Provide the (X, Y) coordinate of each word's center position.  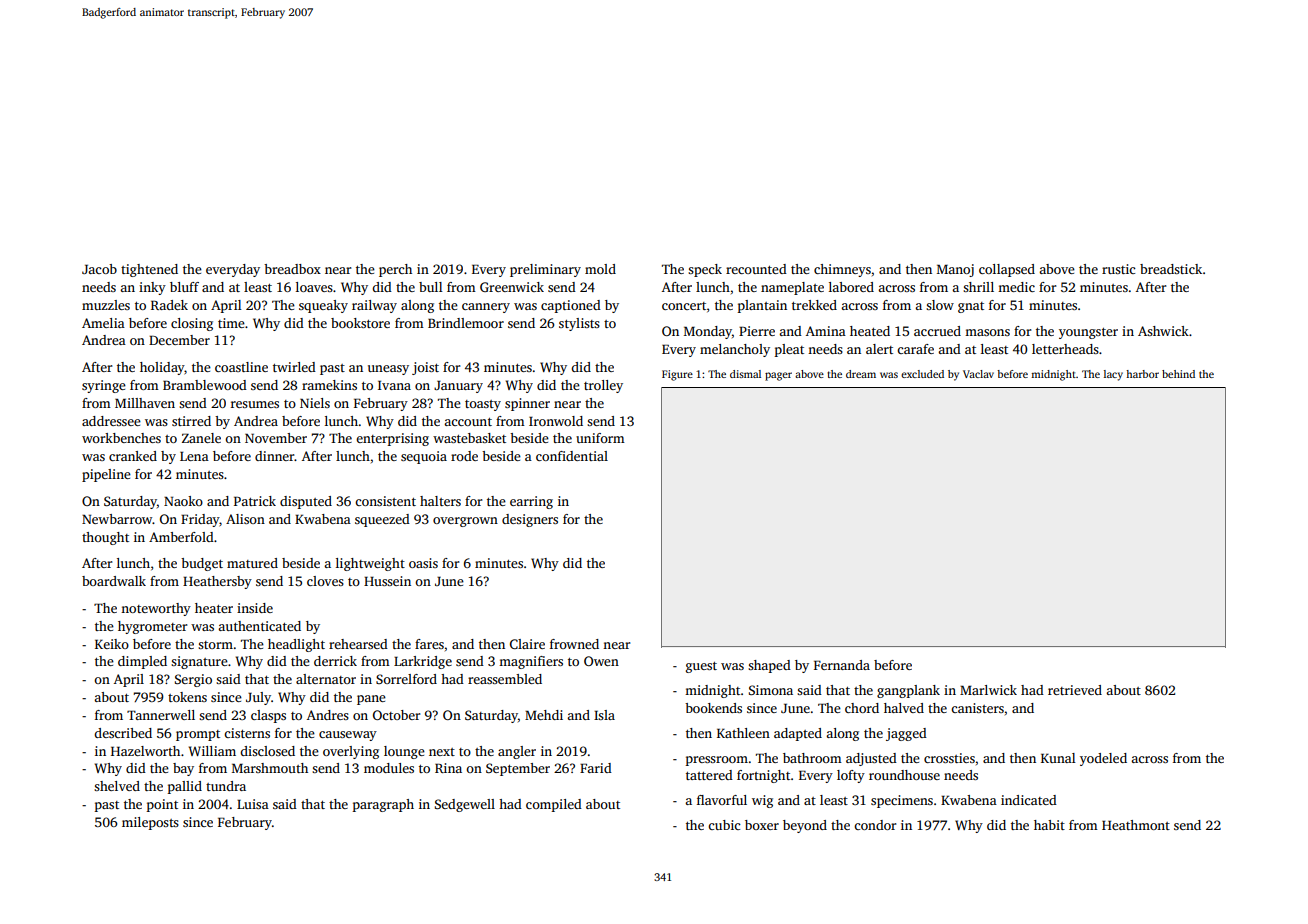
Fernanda (842, 665)
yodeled (1103, 759)
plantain (762, 306)
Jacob (99, 269)
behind (1178, 374)
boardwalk (114, 581)
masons (987, 332)
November (276, 438)
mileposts (150, 823)
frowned (574, 644)
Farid (596, 768)
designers (530, 520)
